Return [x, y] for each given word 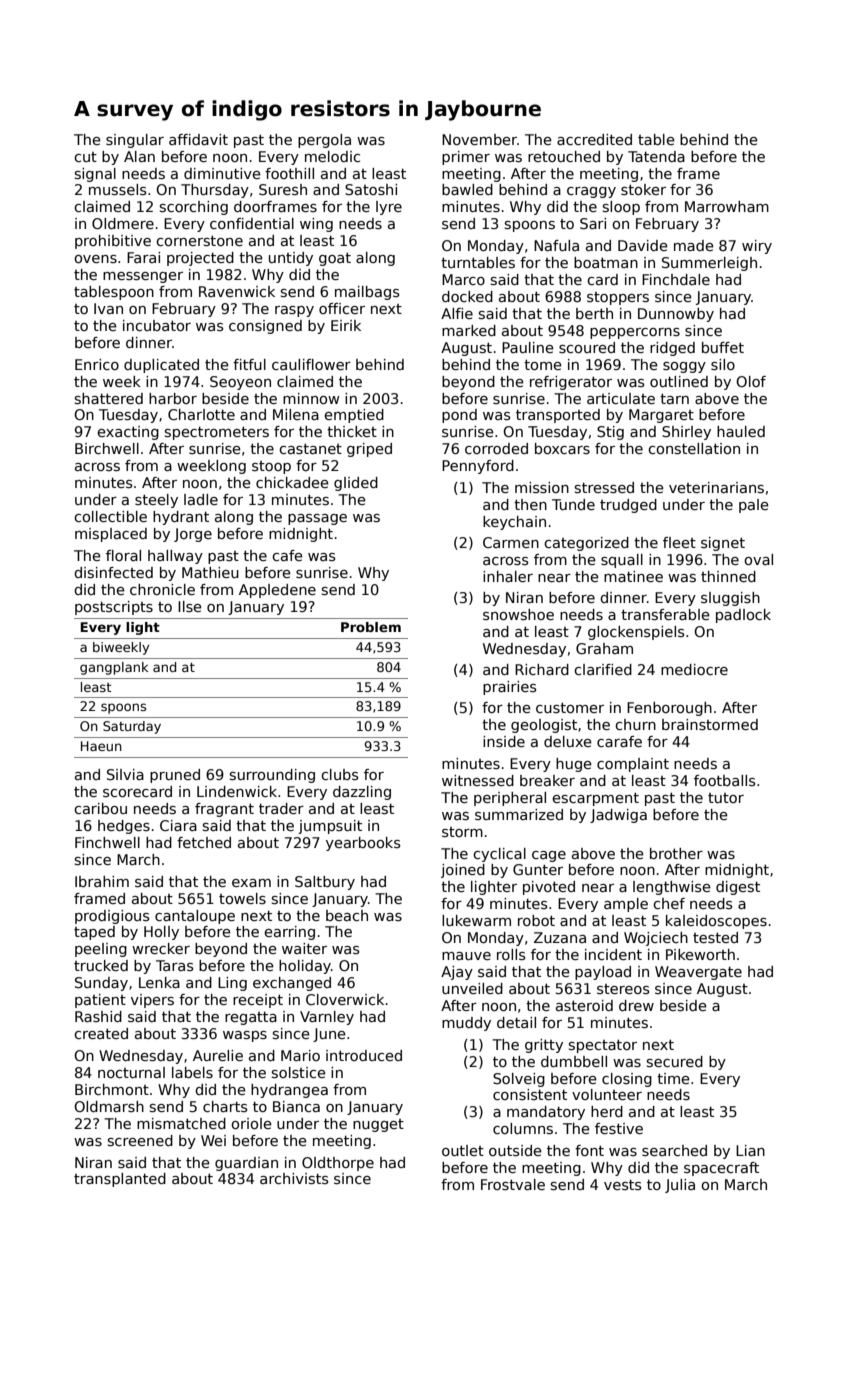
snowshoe [518, 614]
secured [675, 1061]
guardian [246, 1164]
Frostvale [513, 1184]
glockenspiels [636, 633]
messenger [143, 277]
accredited [594, 139]
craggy [591, 192]
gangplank [114, 668]
